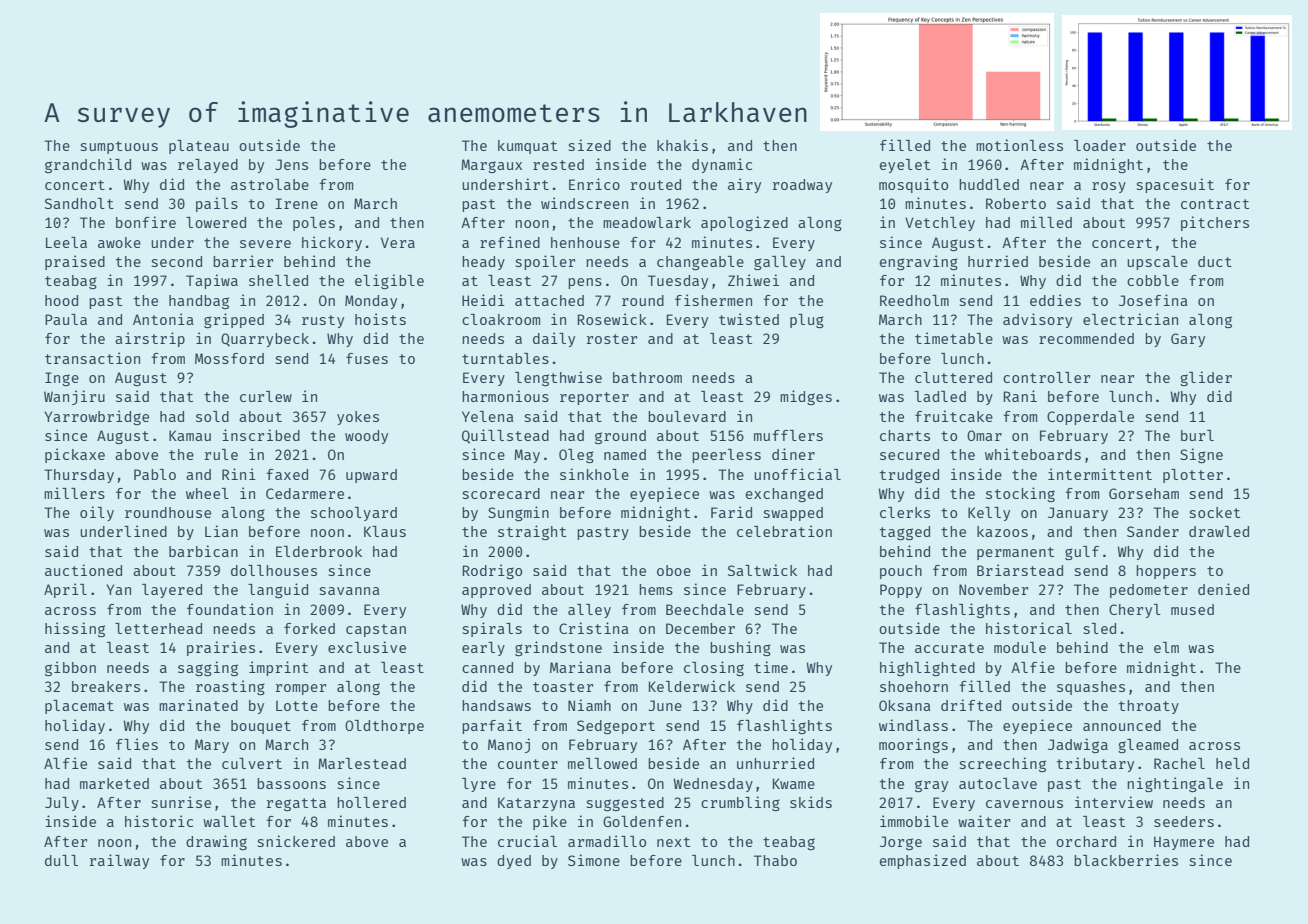  What do you see at coordinates (114, 783) in the screenshot?
I see `marketed` at bounding box center [114, 783].
